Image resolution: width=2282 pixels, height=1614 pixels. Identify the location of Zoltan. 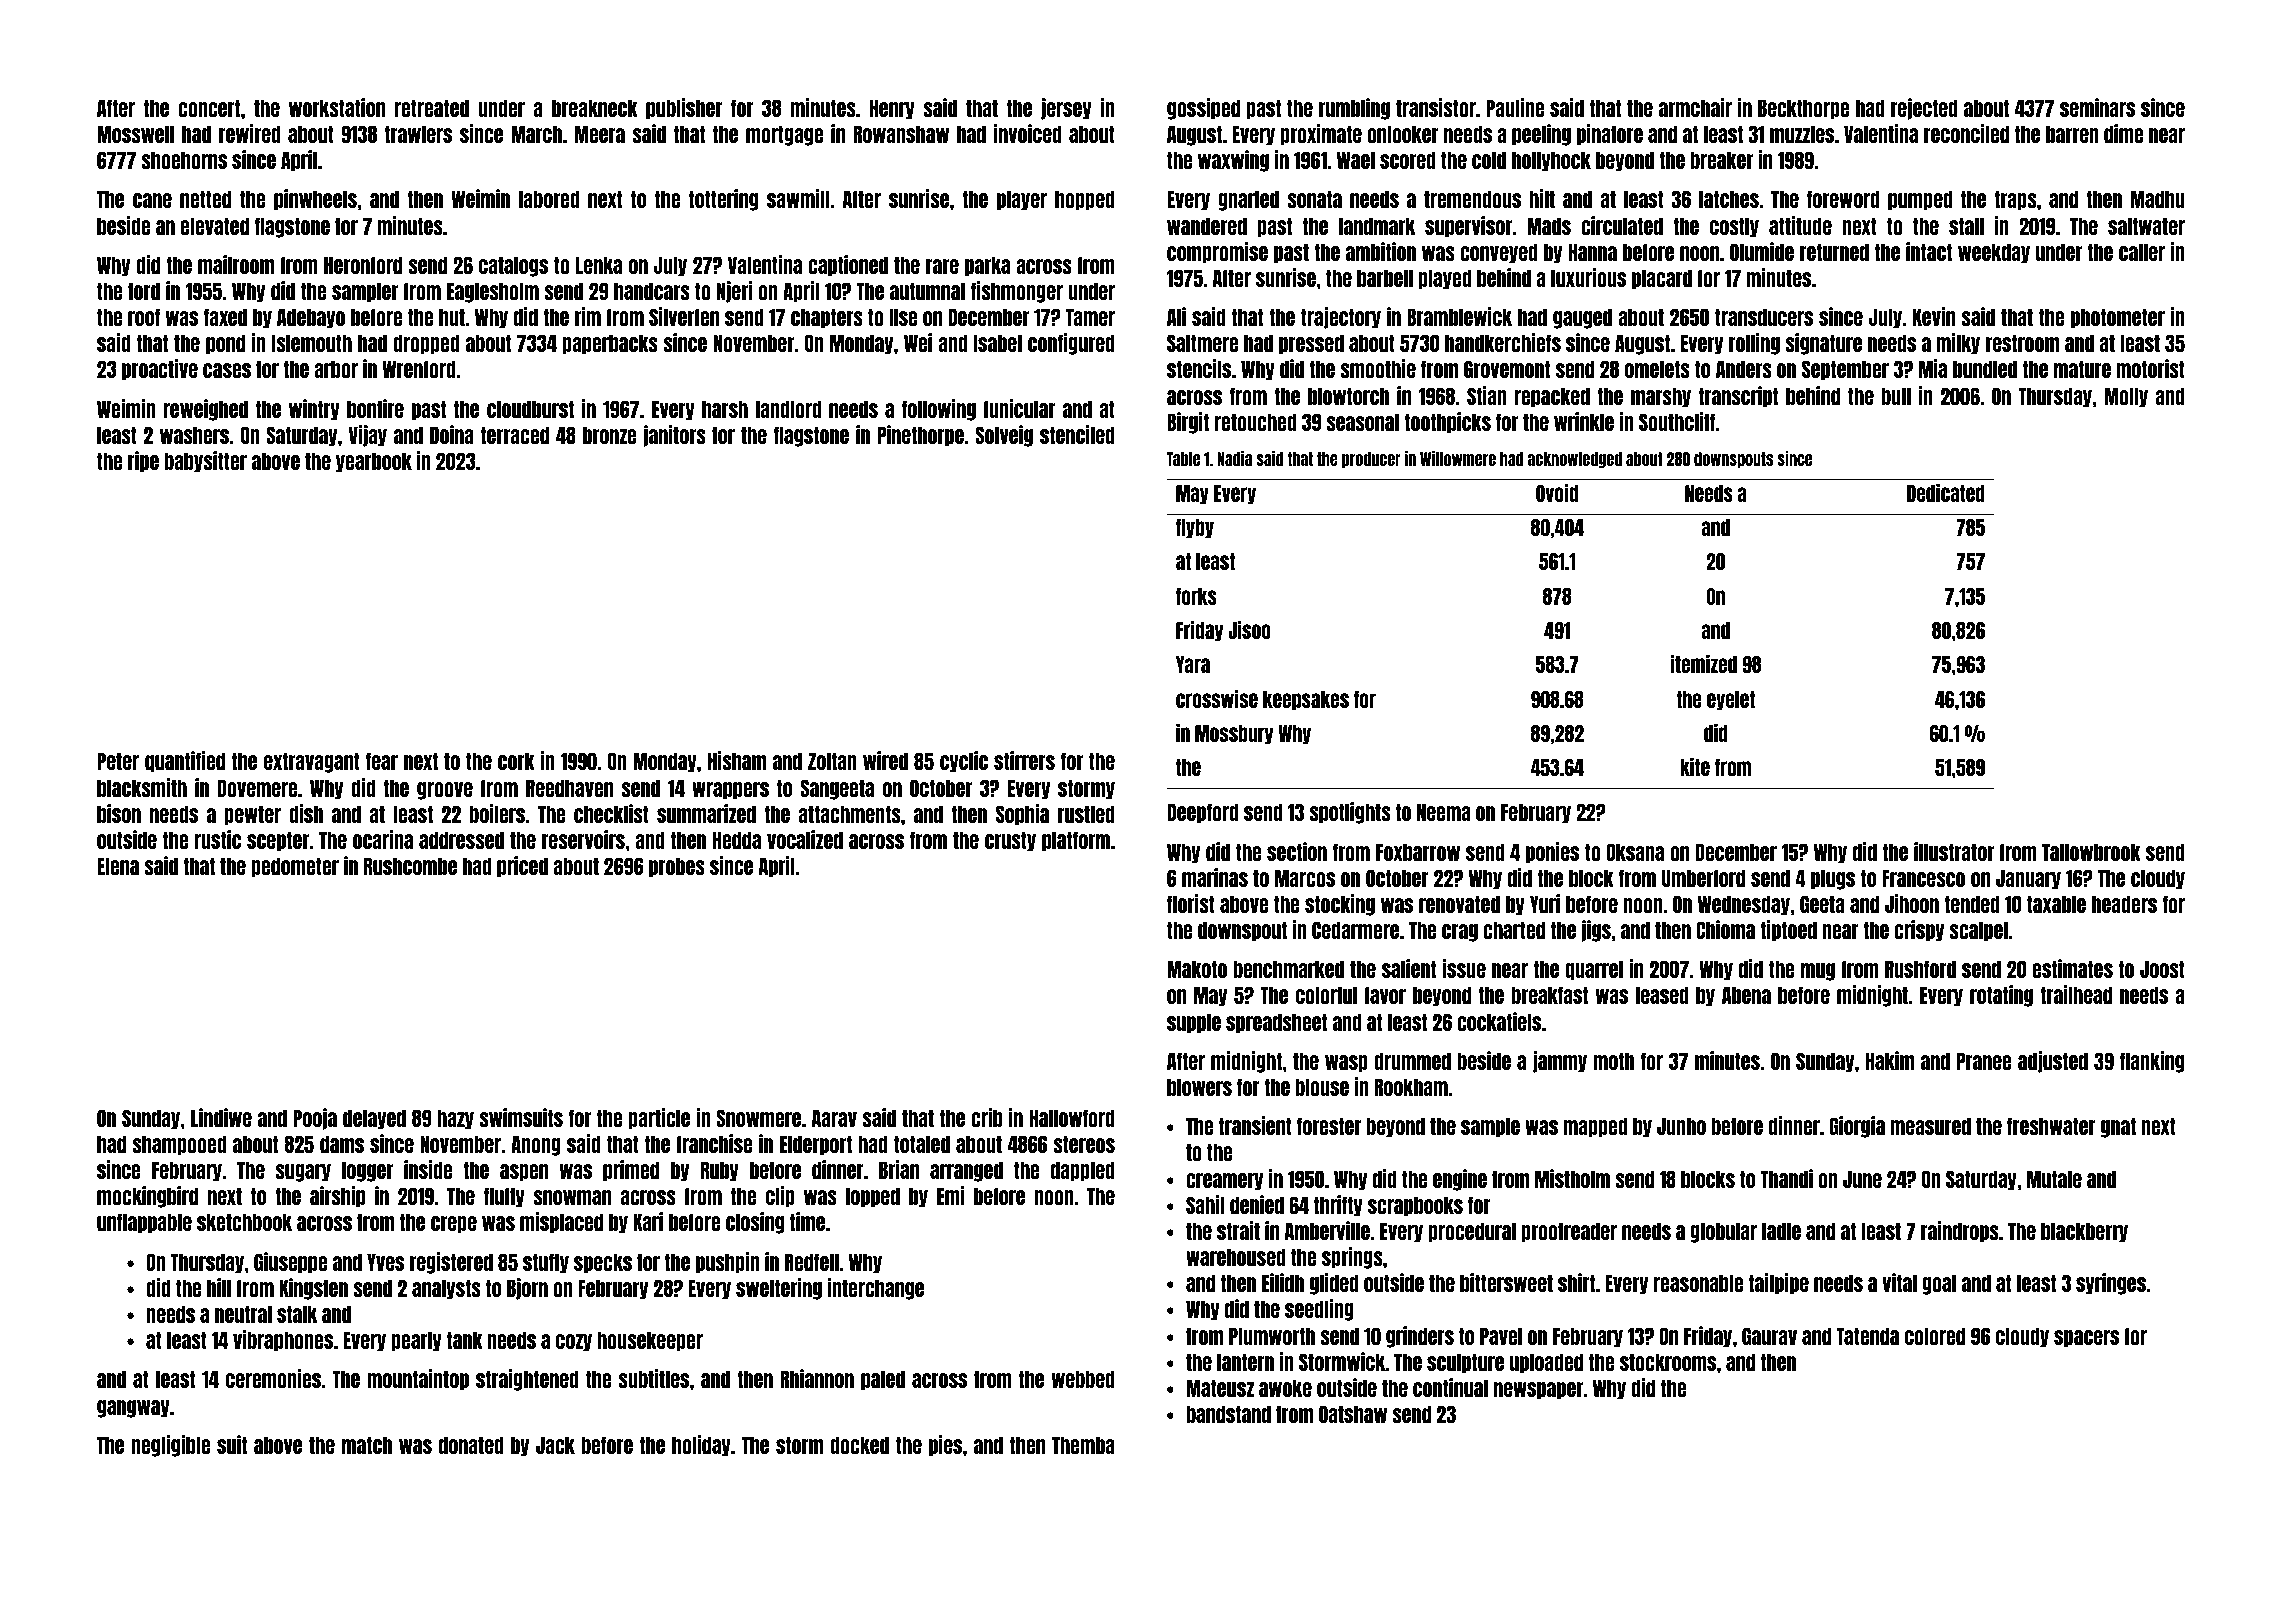
(832, 761).
